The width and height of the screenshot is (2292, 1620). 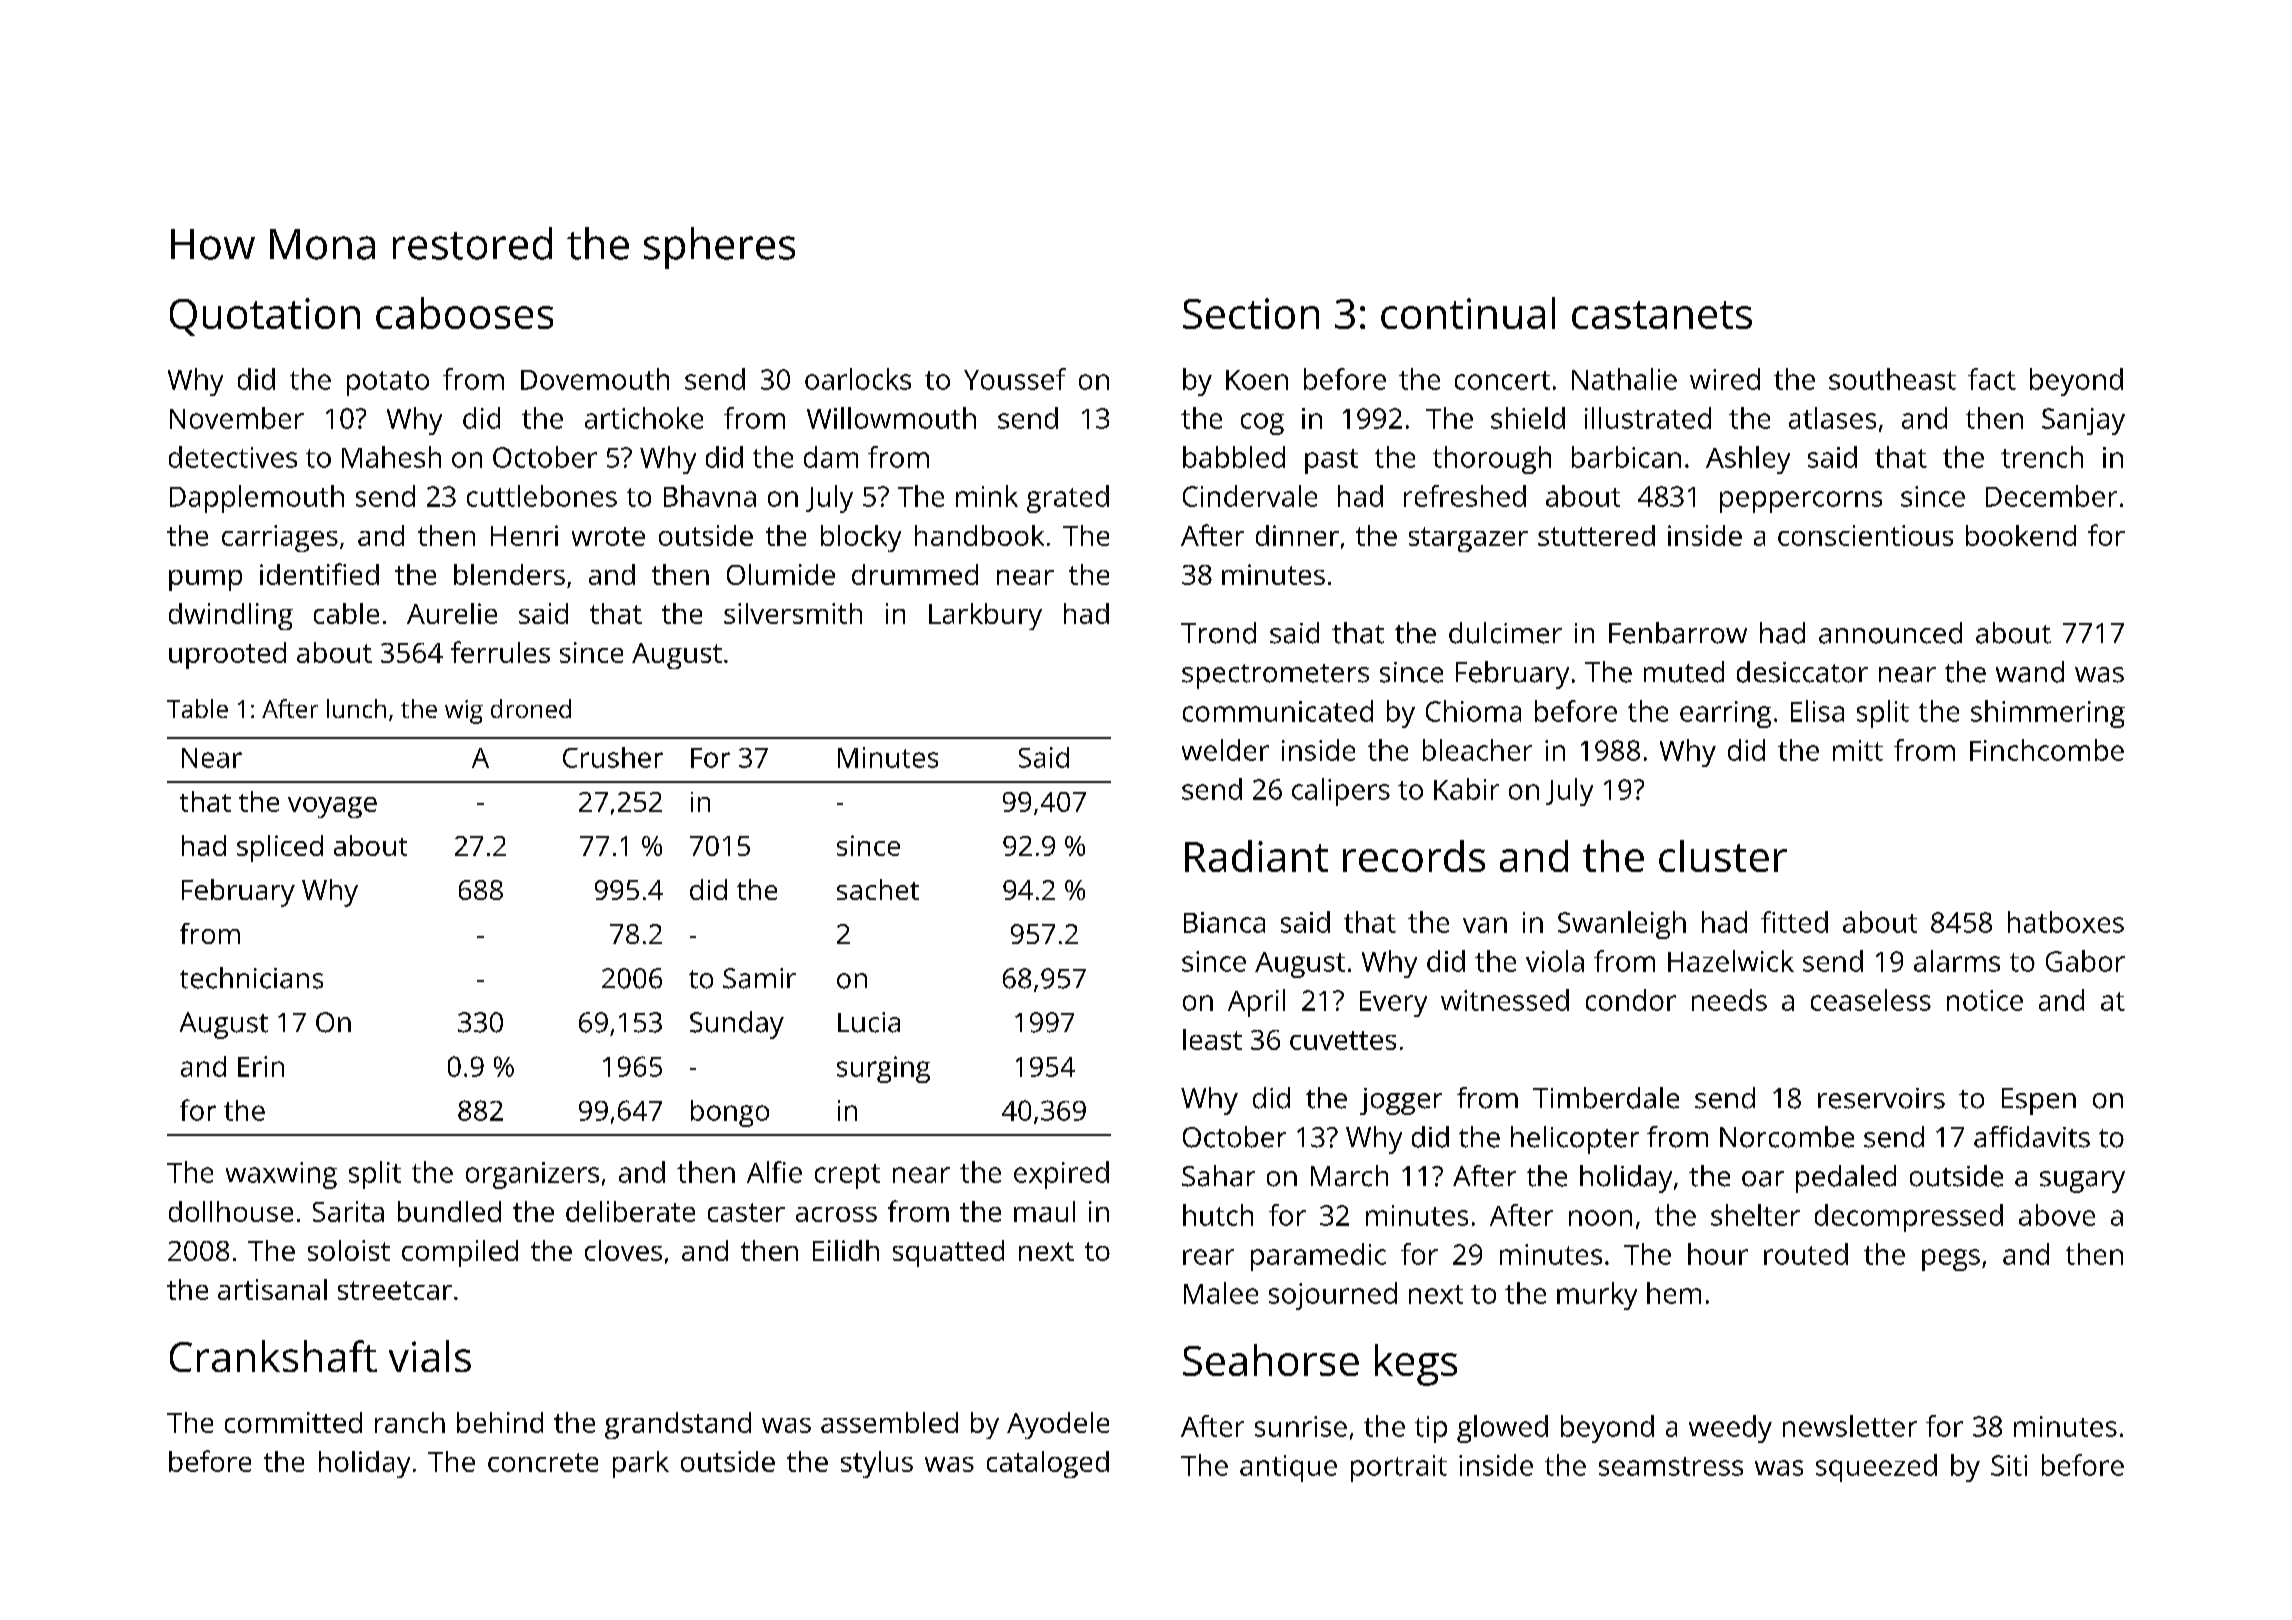 What do you see at coordinates (265, 317) in the screenshot?
I see `Quotation` at bounding box center [265, 317].
